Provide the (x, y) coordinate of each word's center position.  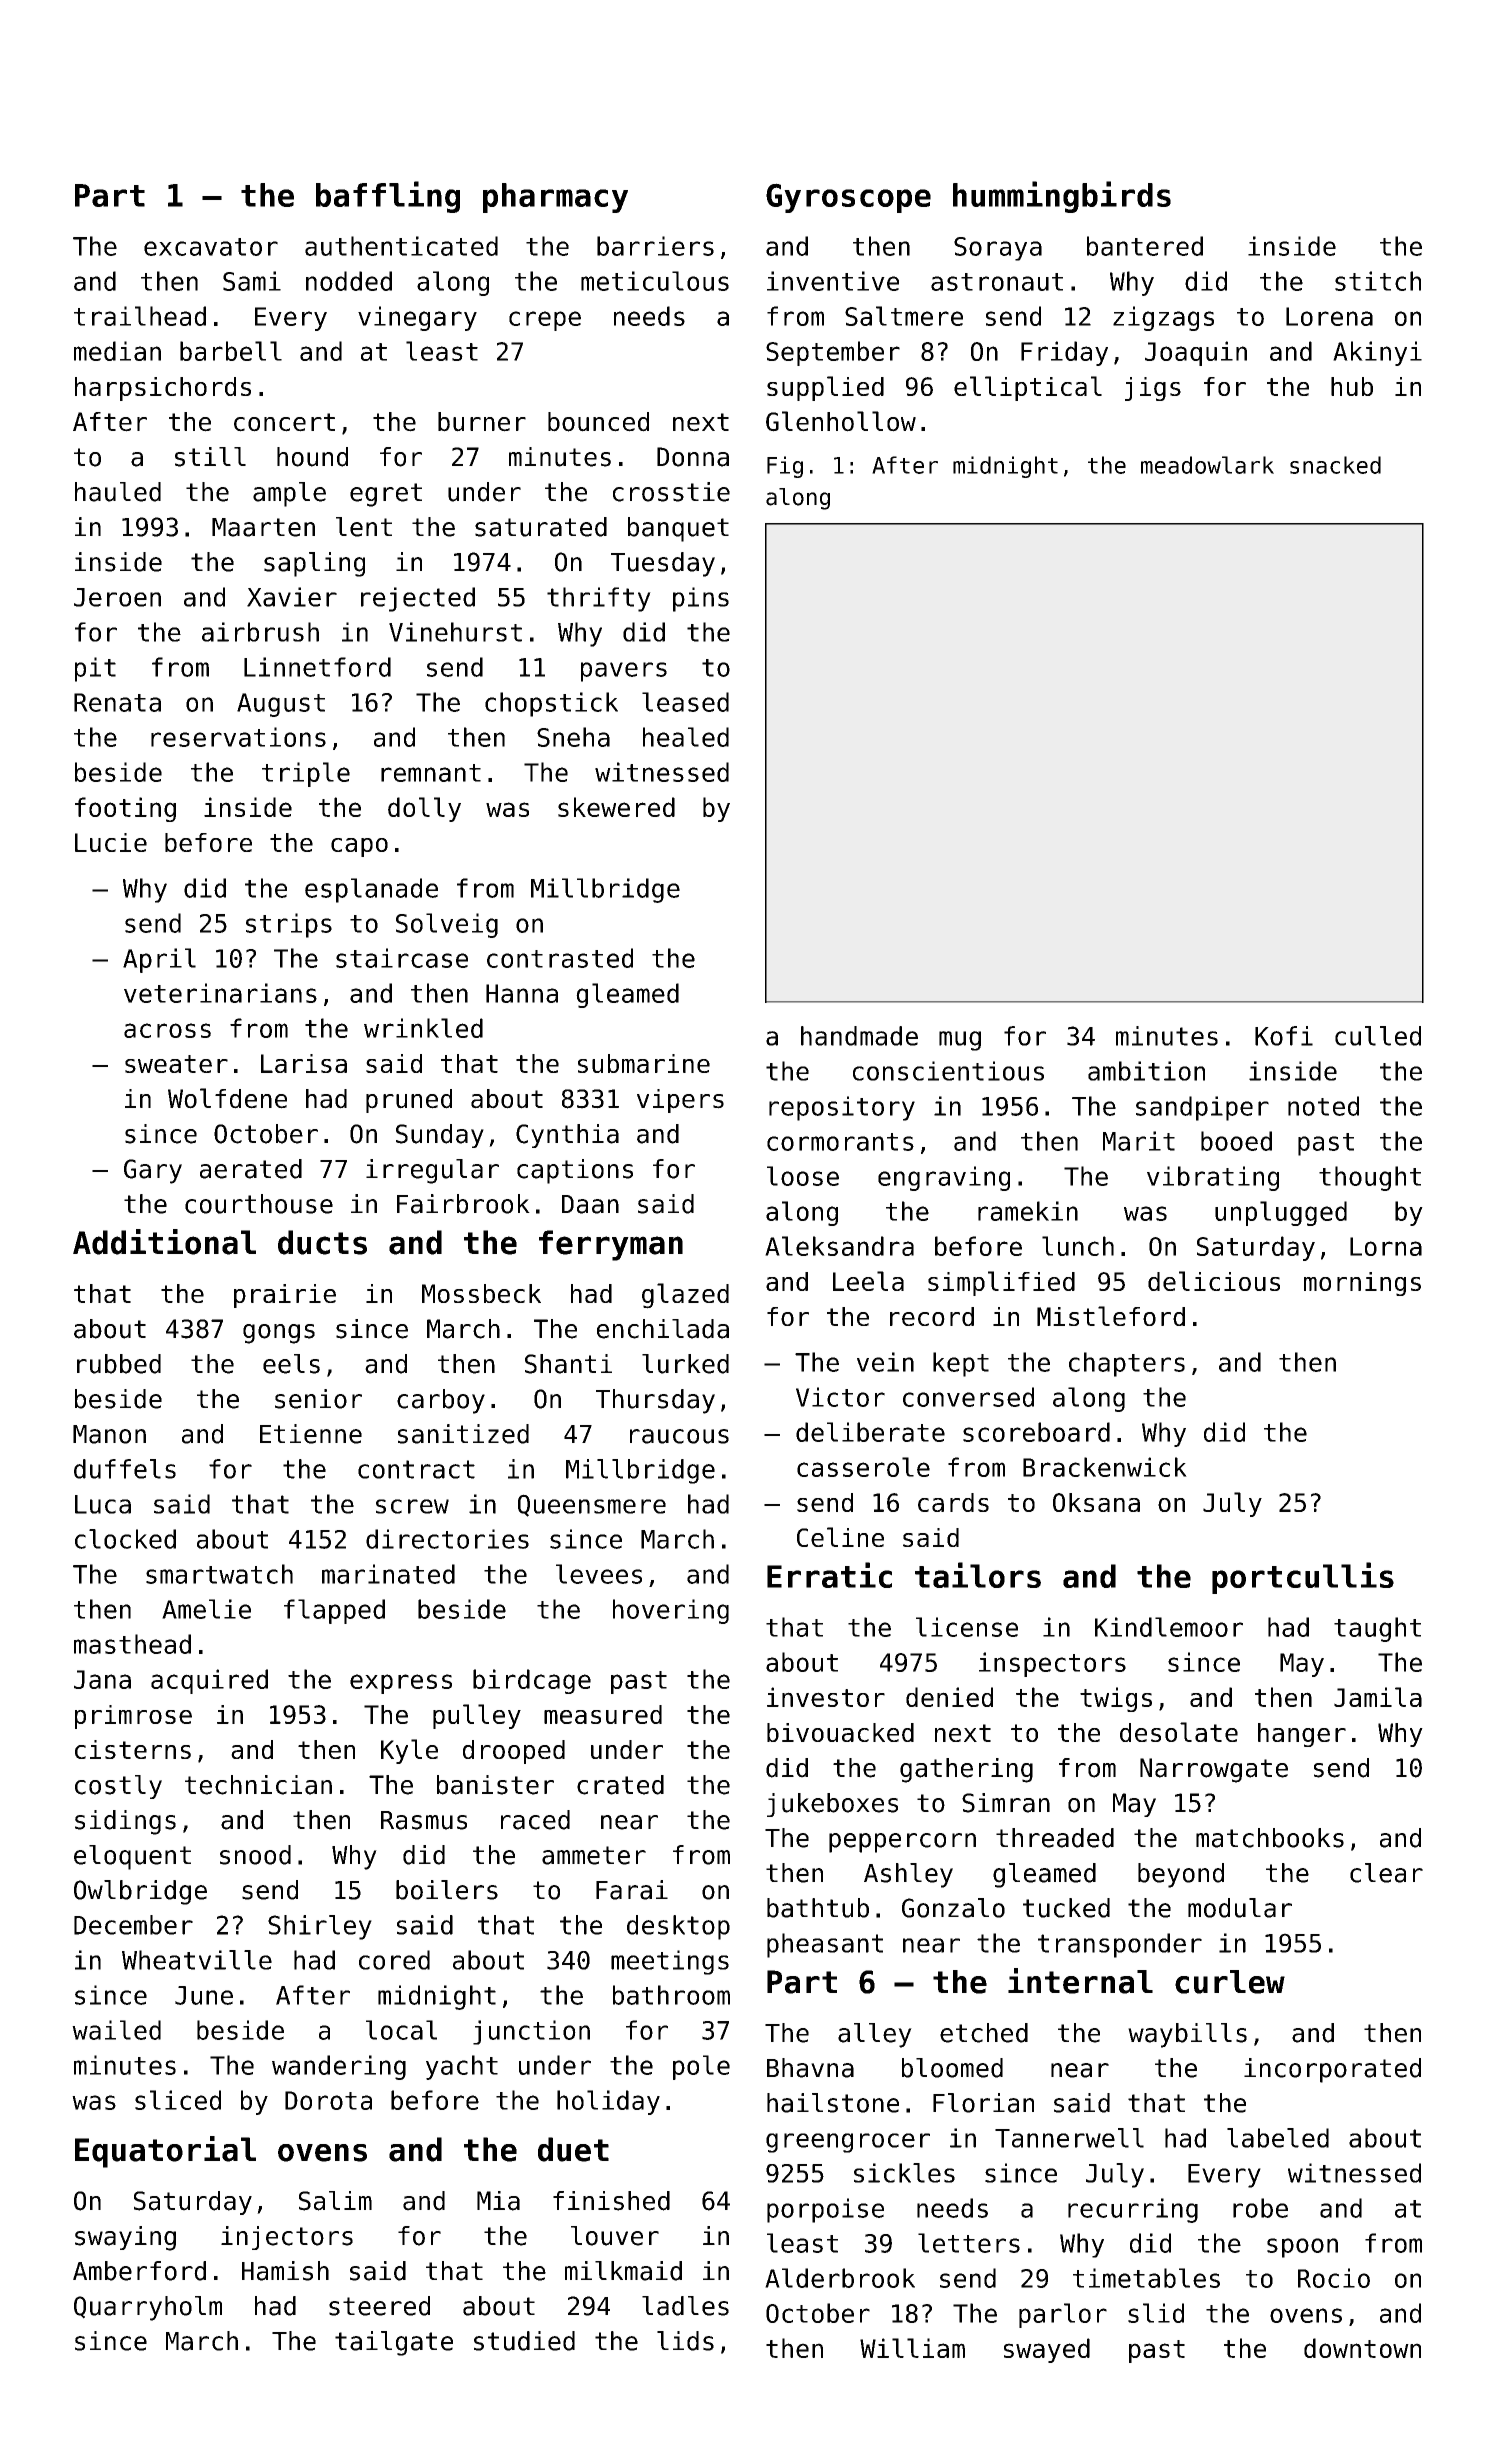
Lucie (111, 842)
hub (1352, 386)
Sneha (573, 737)
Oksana (1096, 1502)
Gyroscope (848, 198)
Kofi (1284, 1036)
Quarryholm (148, 2308)
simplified (1001, 1283)
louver (615, 2236)
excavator (211, 247)
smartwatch (219, 1574)
